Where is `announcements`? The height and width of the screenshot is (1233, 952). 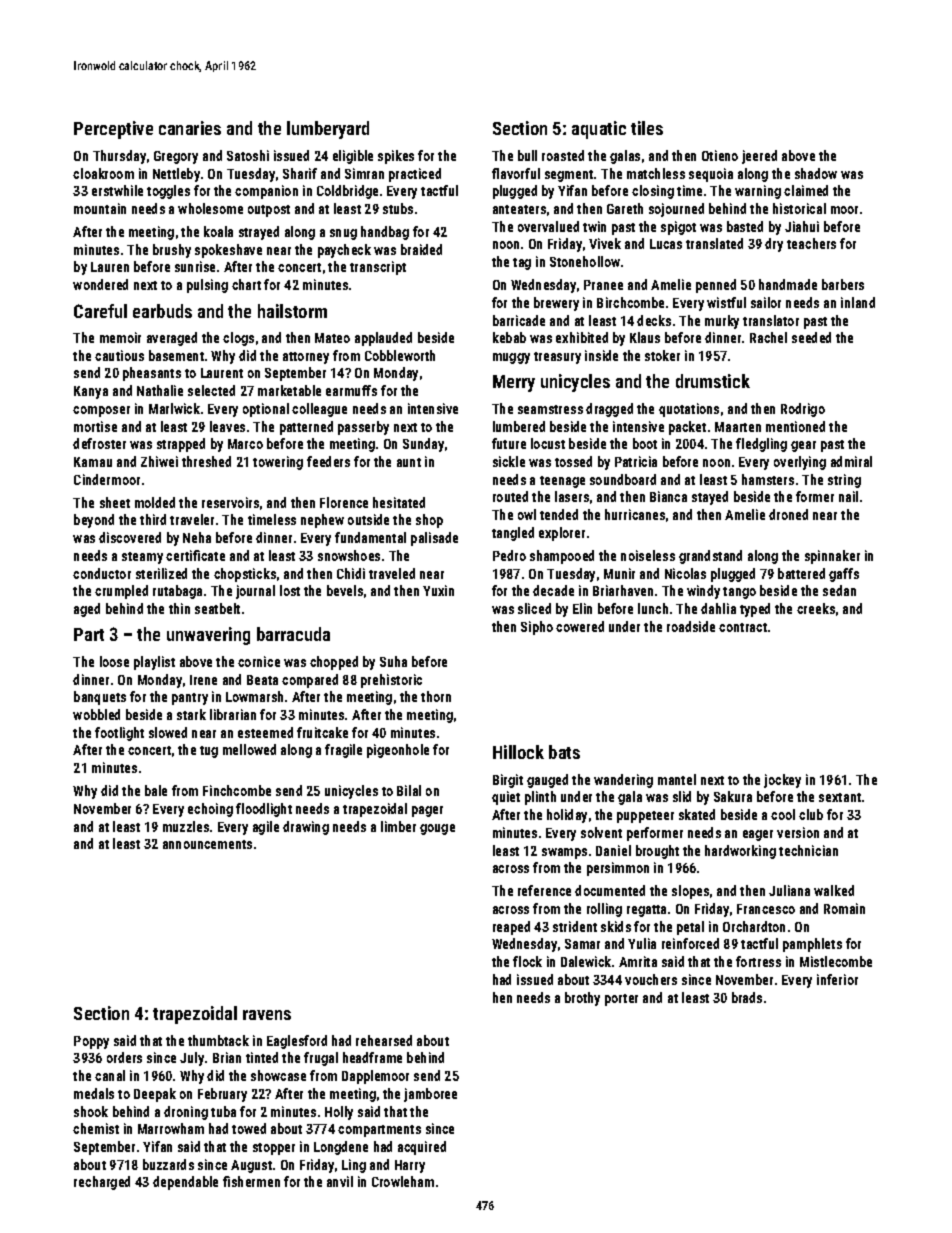 announcements is located at coordinates (207, 844).
